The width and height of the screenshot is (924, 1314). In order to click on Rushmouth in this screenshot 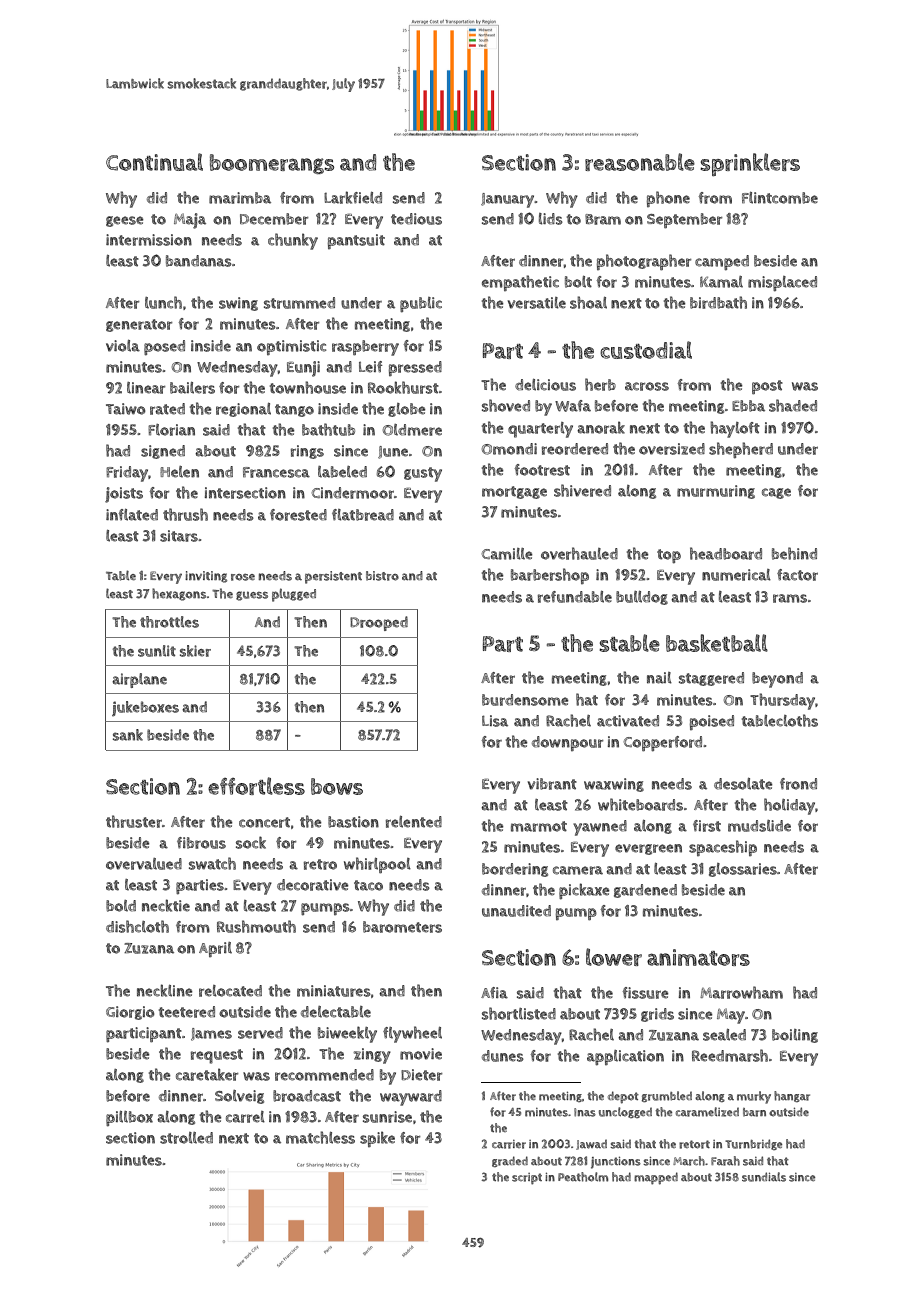, I will do `click(256, 926)`.
